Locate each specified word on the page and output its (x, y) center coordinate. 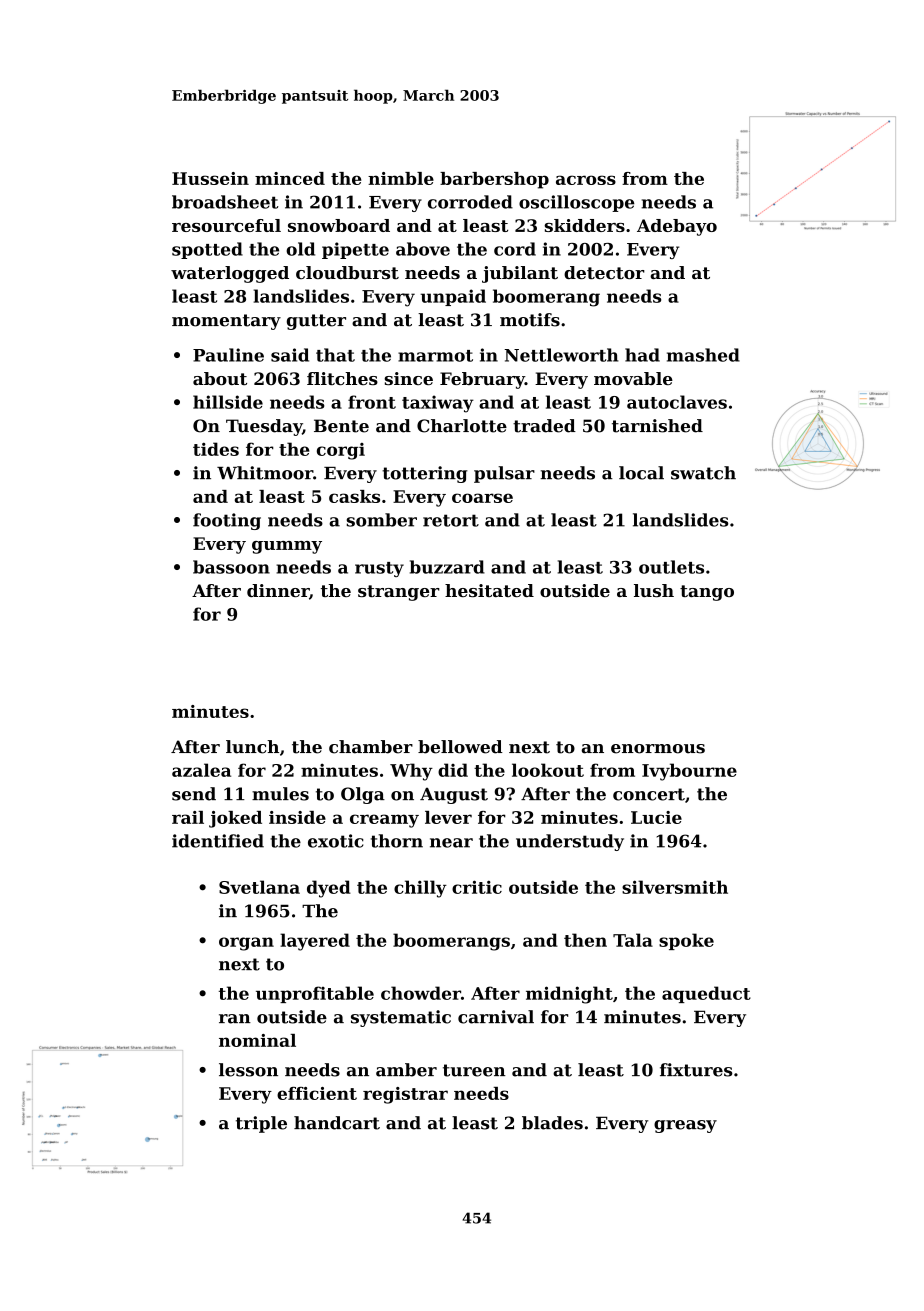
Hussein (210, 178)
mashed (703, 355)
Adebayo (677, 227)
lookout (548, 770)
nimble (401, 178)
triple (261, 1124)
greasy (685, 1126)
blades (552, 1123)
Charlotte (462, 426)
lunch (252, 747)
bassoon (231, 567)
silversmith (675, 887)
